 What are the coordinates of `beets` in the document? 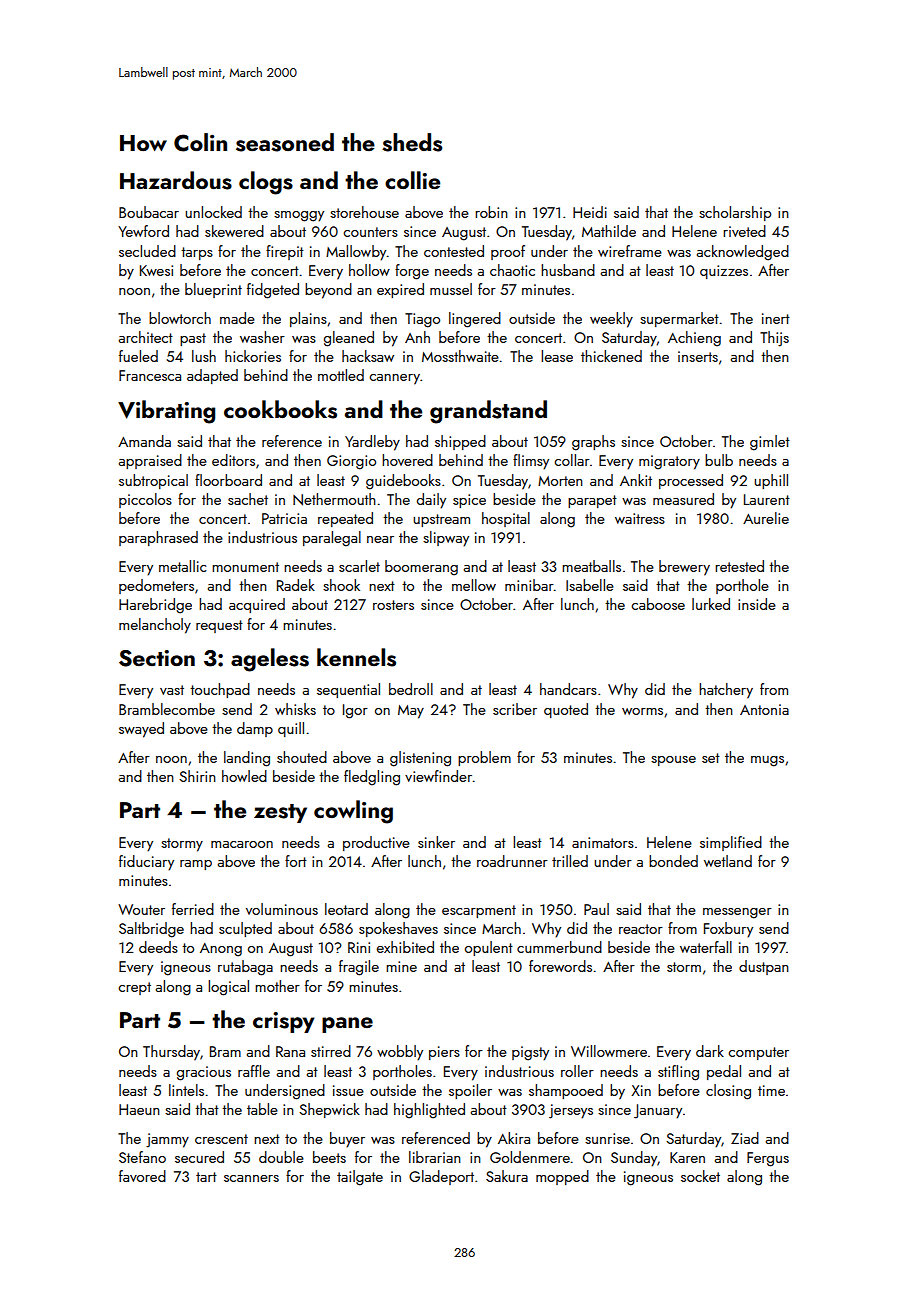 It's located at (329, 1157).
